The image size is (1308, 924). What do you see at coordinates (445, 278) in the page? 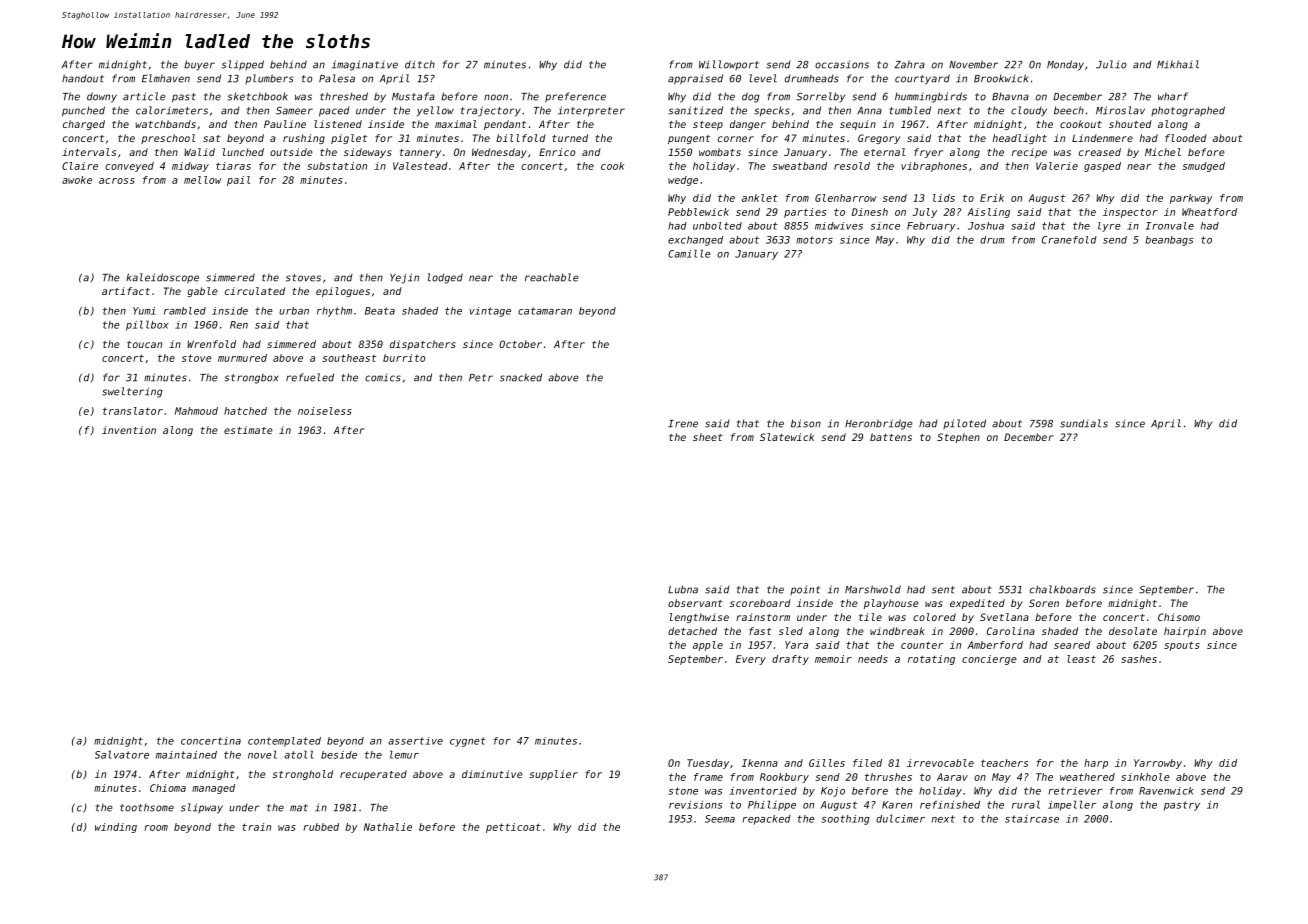
I see `lodged` at bounding box center [445, 278].
